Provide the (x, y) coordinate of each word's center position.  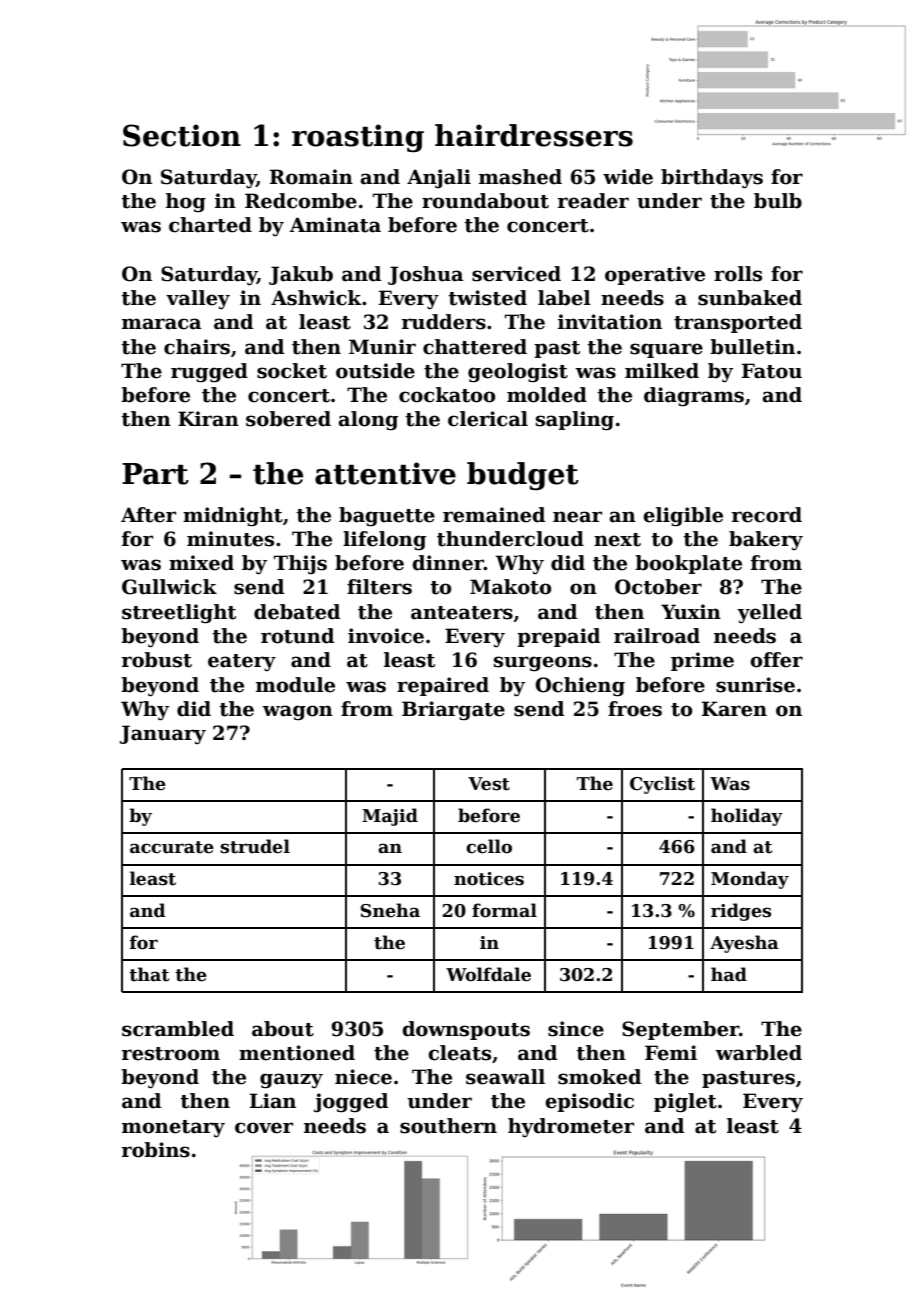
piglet (685, 1103)
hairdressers (534, 135)
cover (264, 1128)
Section (182, 135)
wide (628, 177)
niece (363, 1077)
